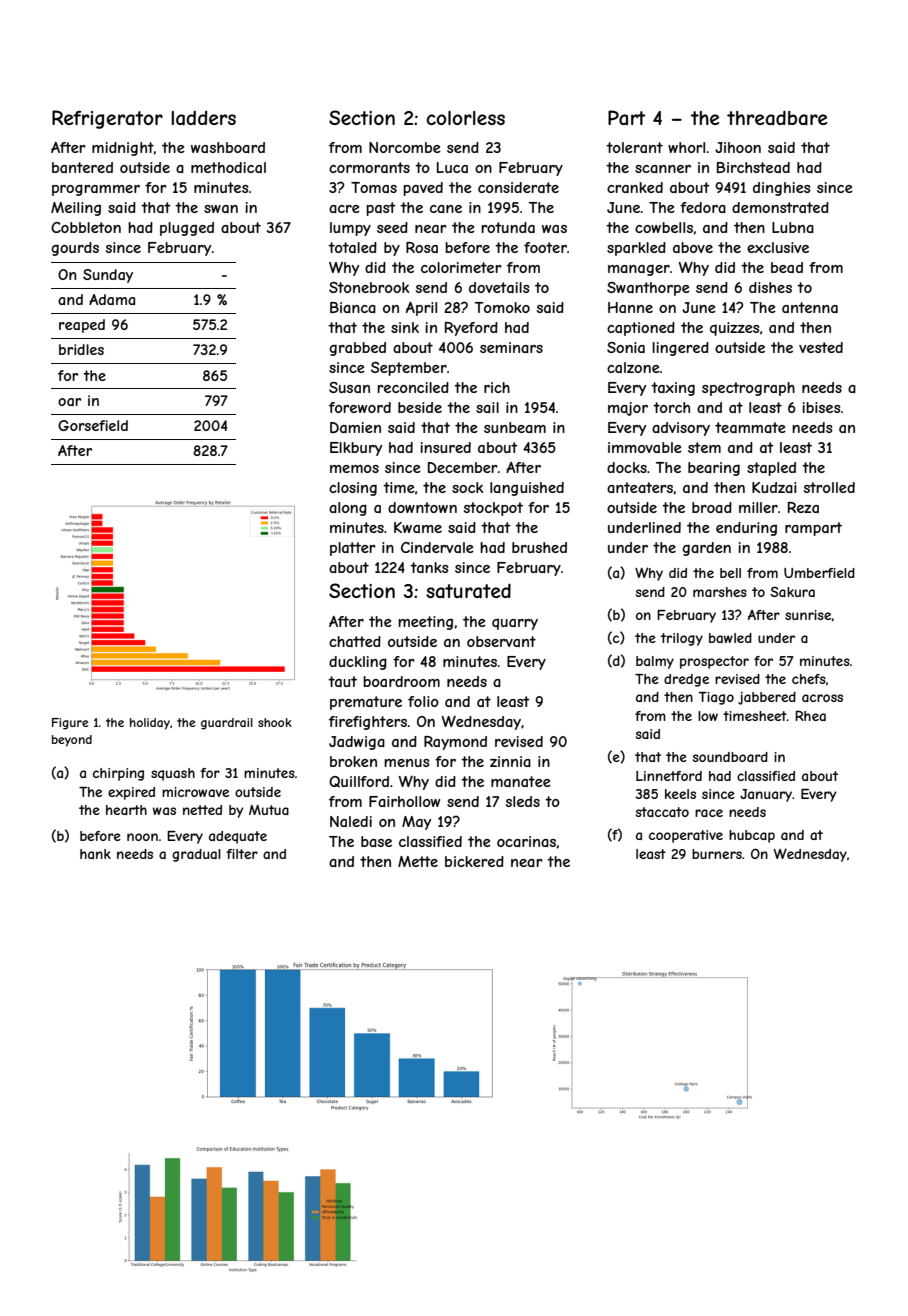  I want to click on Gorsefield, so click(93, 425).
